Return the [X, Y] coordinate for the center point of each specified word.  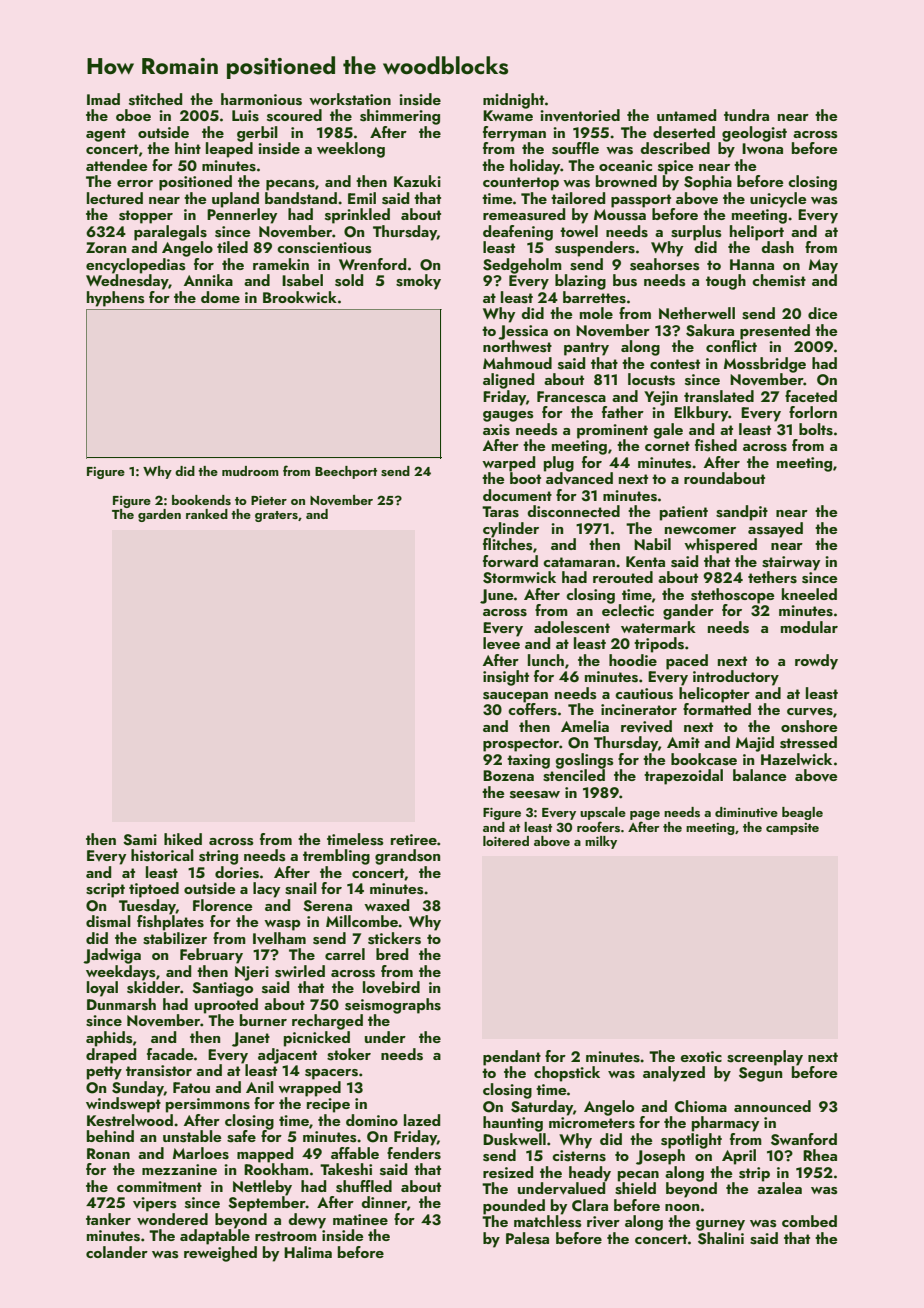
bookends [201, 500]
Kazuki [417, 181]
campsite [792, 829]
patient [684, 513]
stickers [394, 938]
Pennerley [242, 216]
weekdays [120, 973]
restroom [286, 1236]
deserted [684, 132]
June [497, 596]
